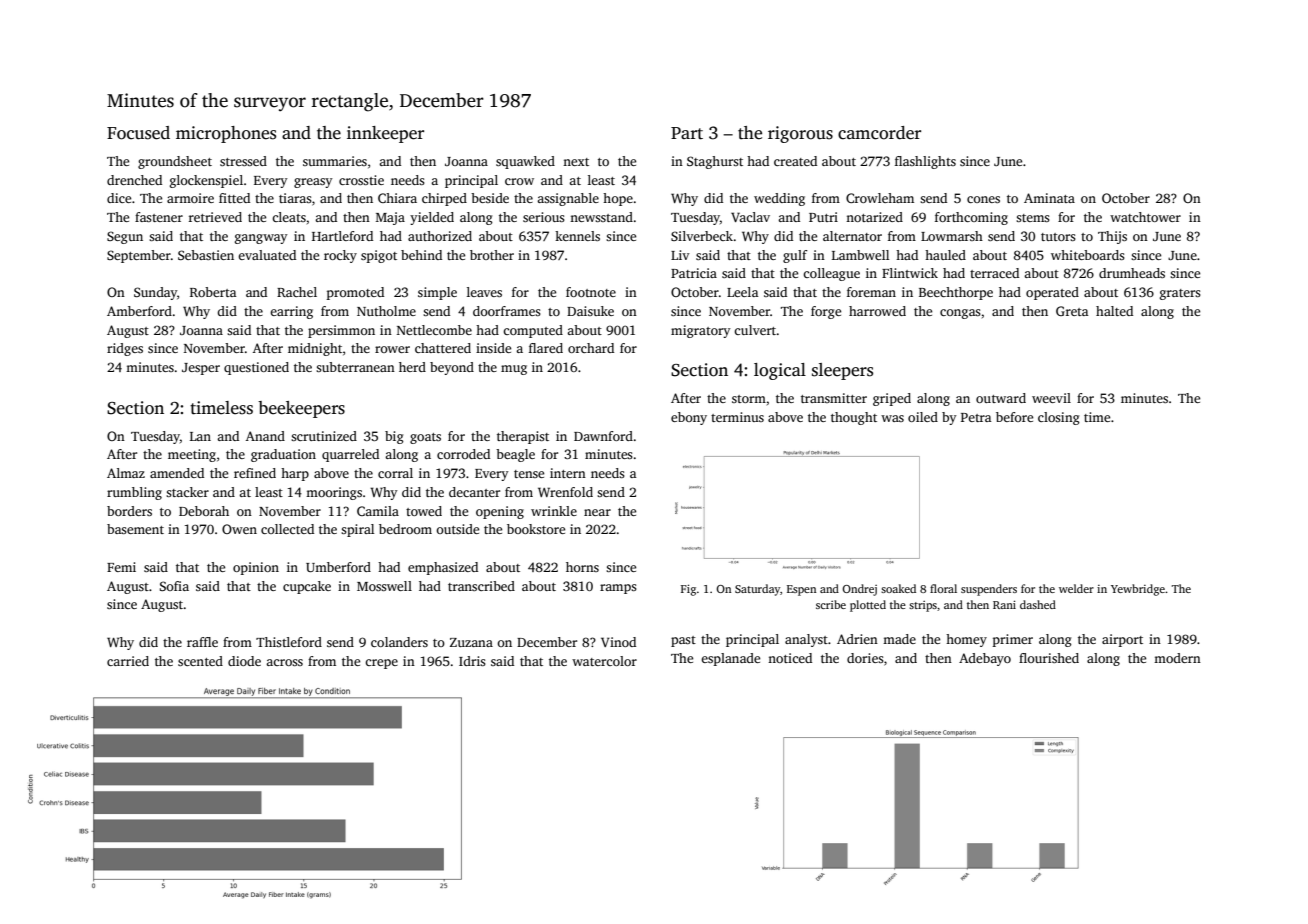 Image resolution: width=1308 pixels, height=924 pixels. Describe the element at coordinates (1051, 398) in the image. I see `weevil` at that location.
